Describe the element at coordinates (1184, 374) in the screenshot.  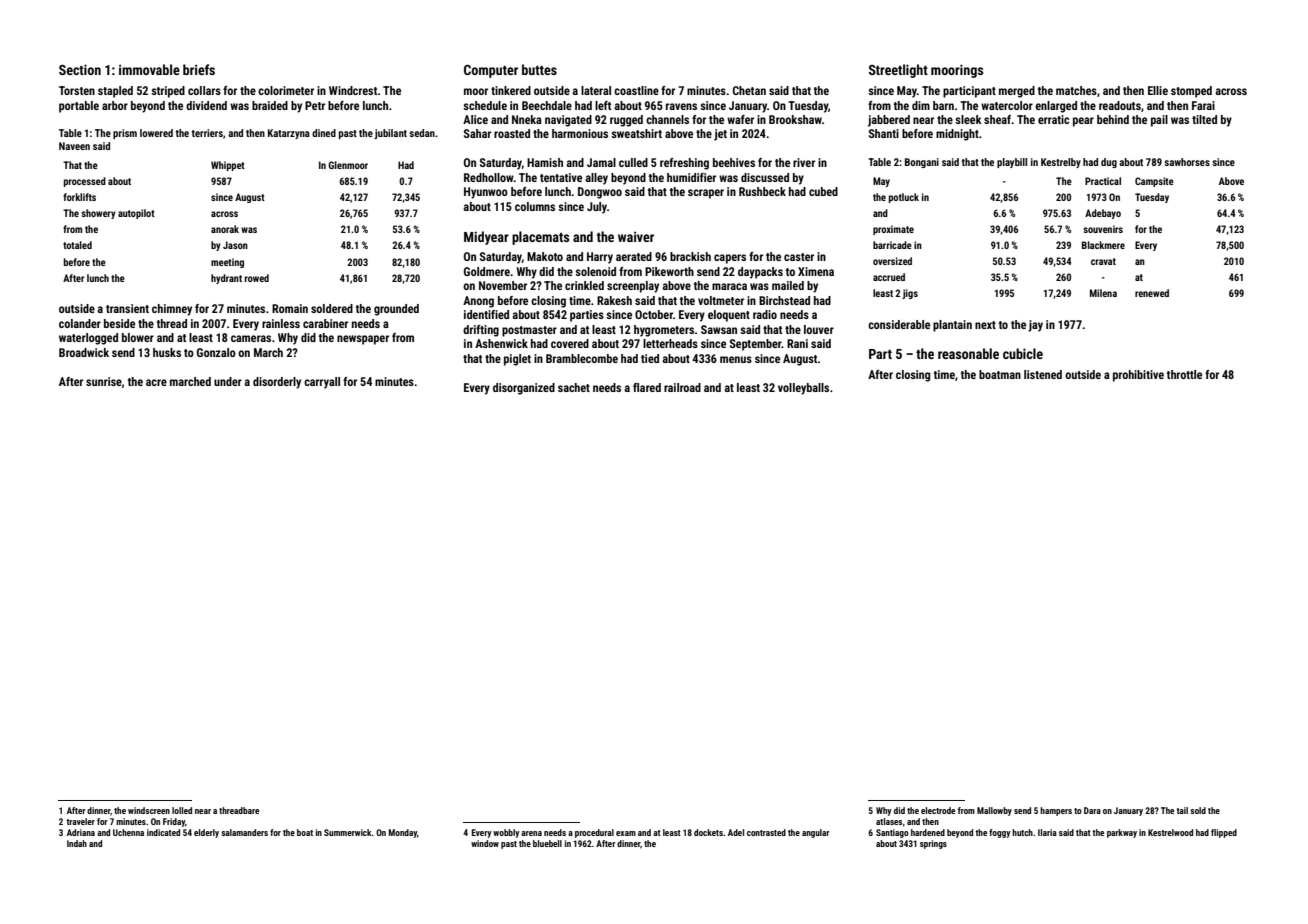
I see `throttle` at that location.
